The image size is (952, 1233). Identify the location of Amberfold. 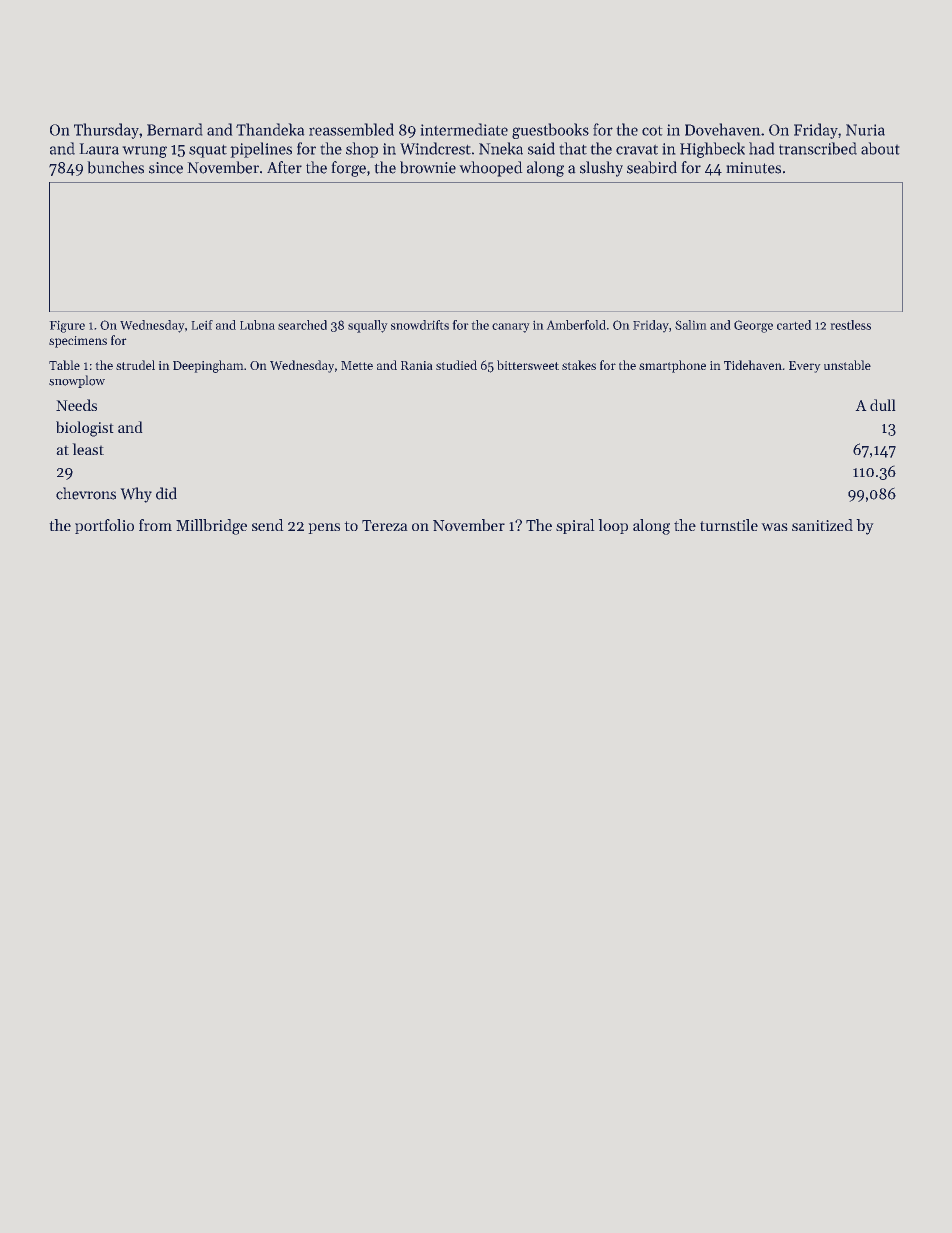
(576, 325).
